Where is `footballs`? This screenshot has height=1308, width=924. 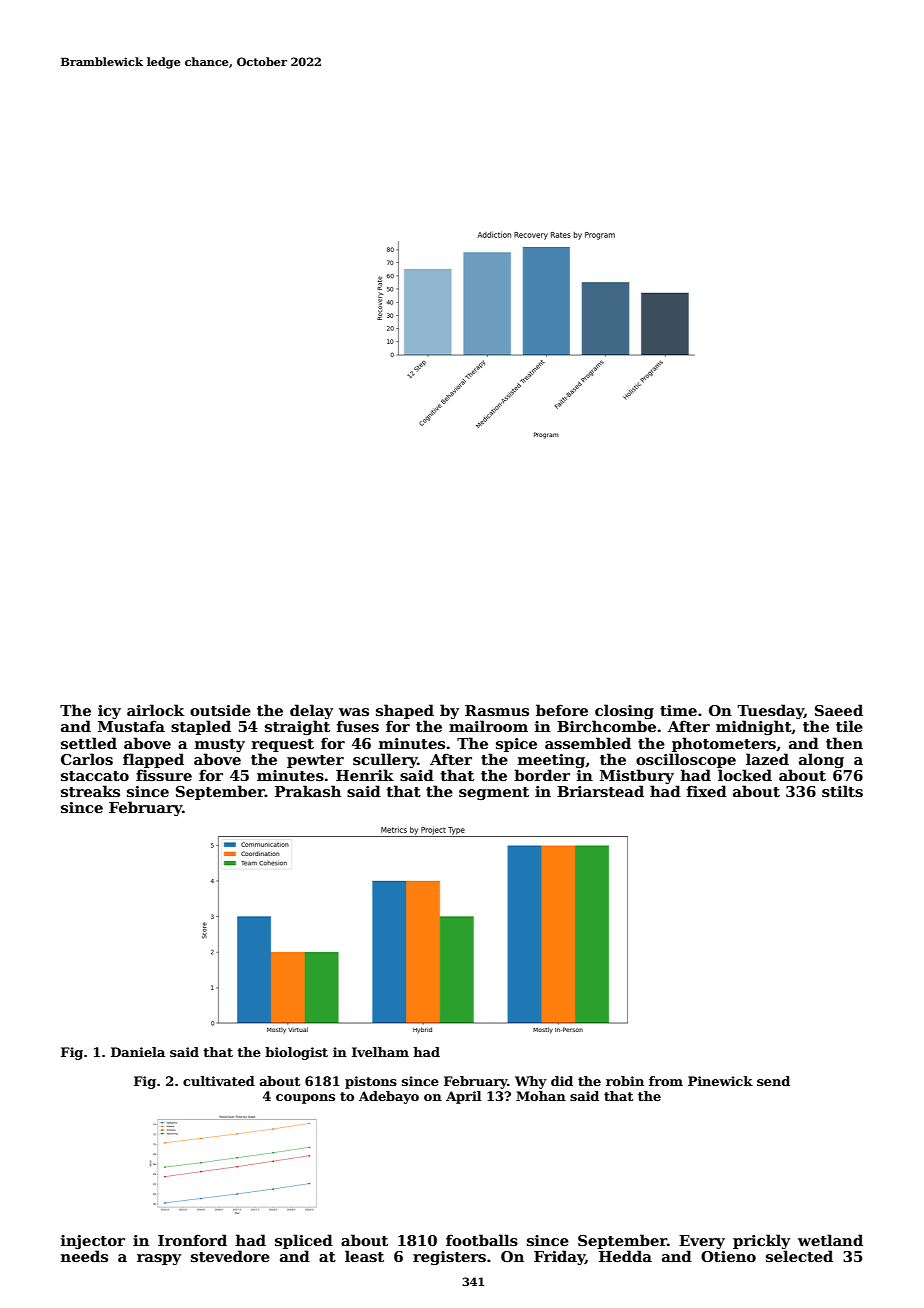 footballs is located at coordinates (482, 1240).
